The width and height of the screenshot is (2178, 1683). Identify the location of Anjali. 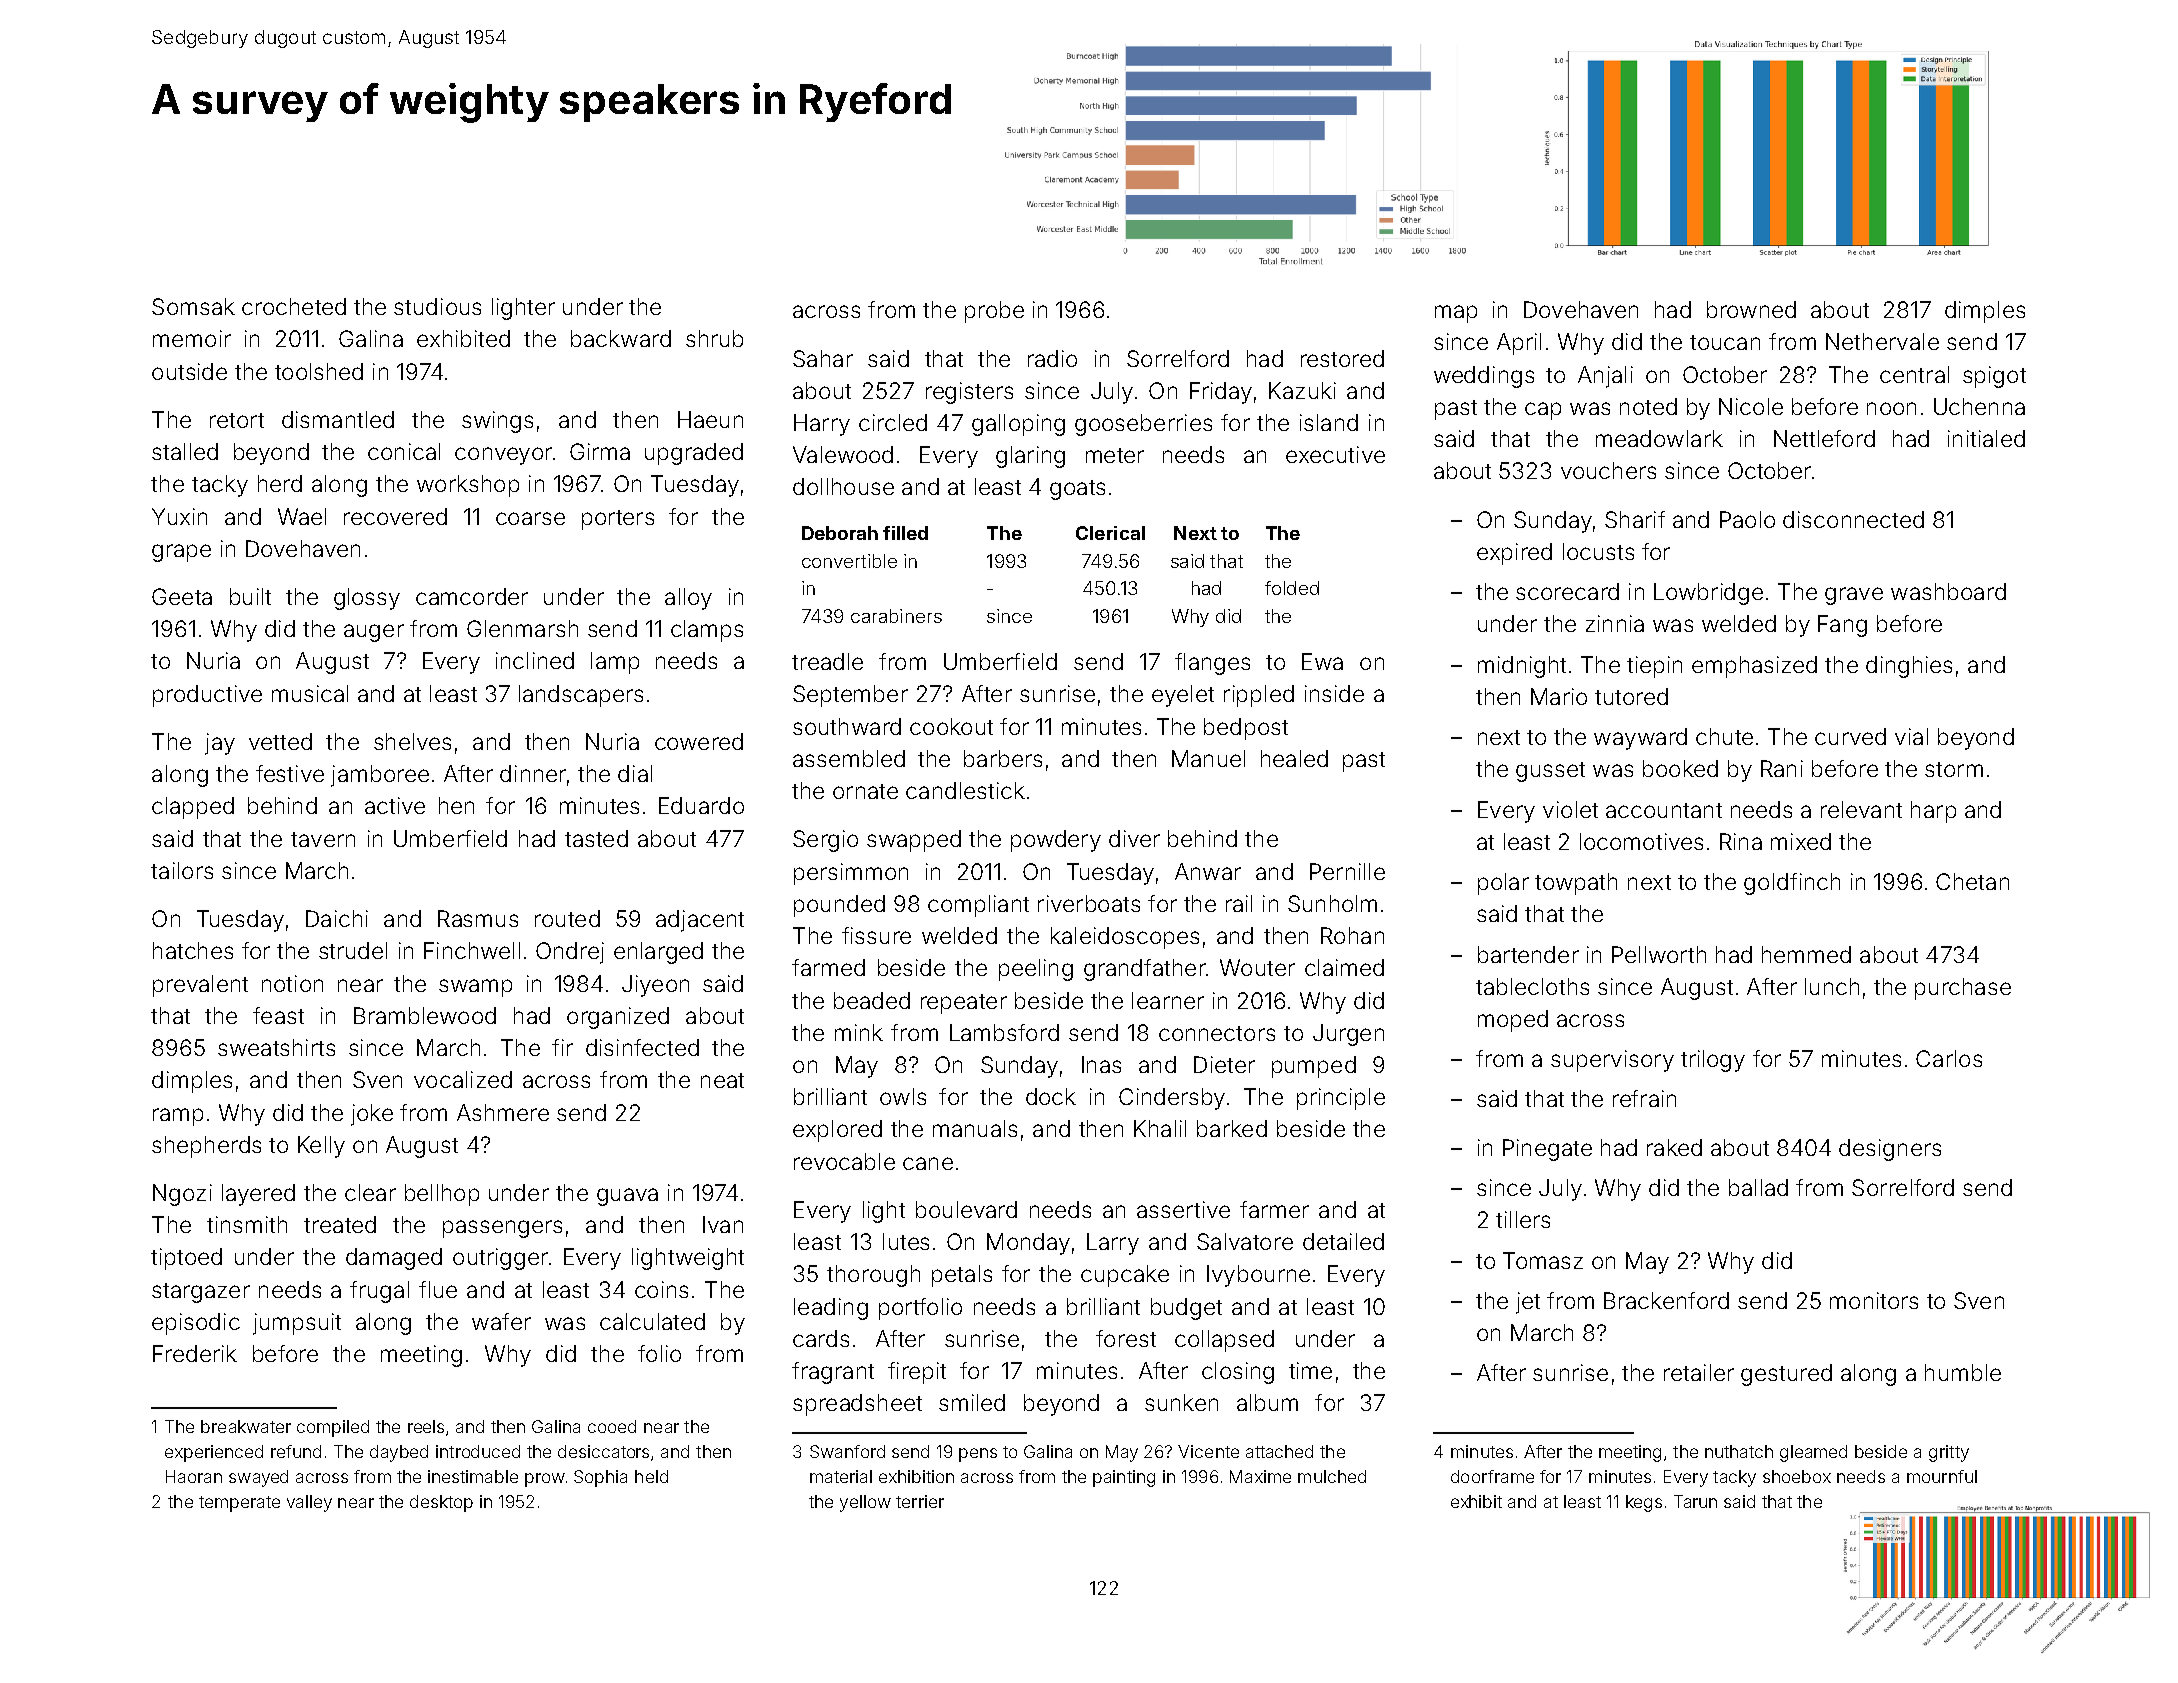
(1605, 377).
